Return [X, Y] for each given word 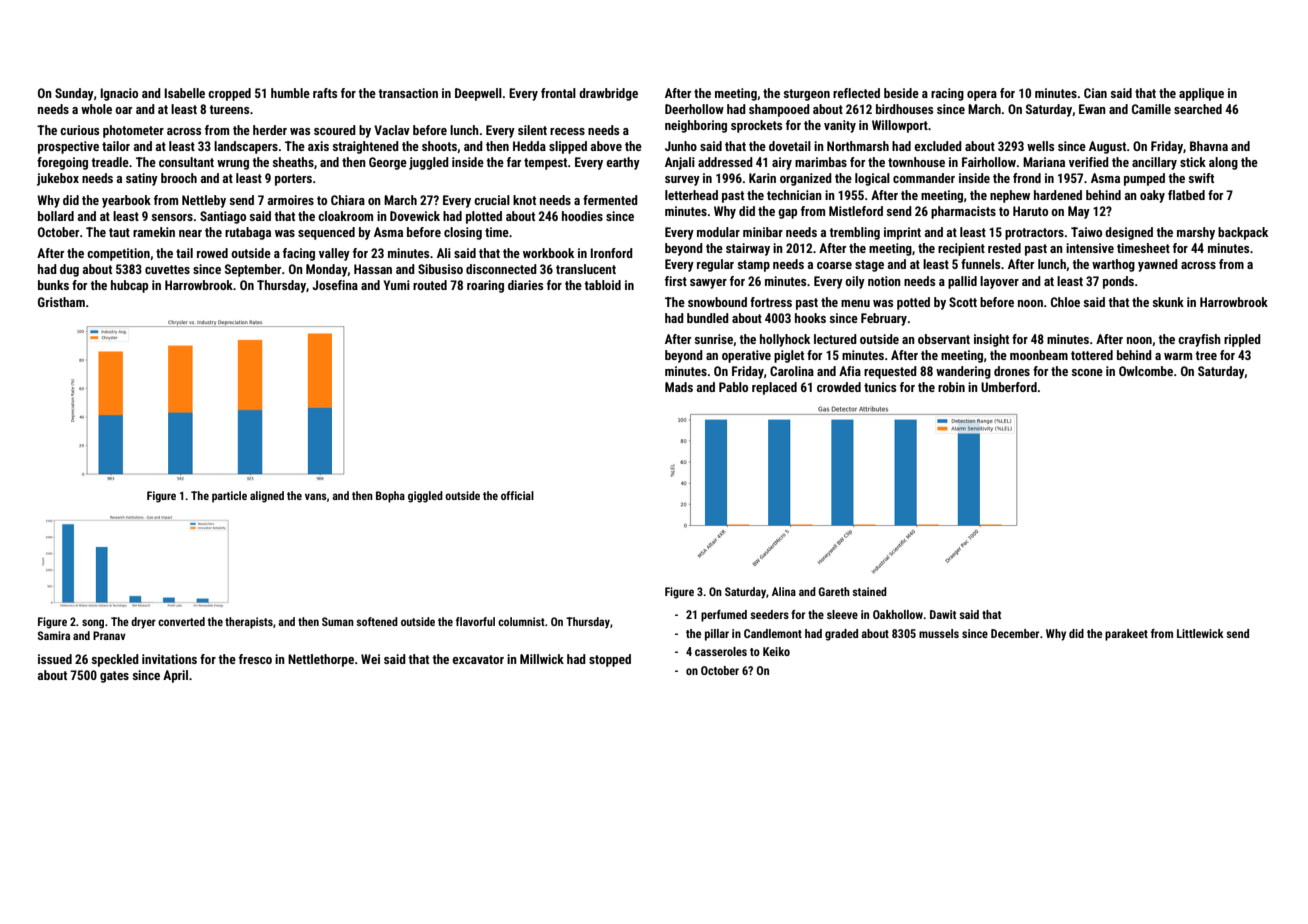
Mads [679, 387]
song [93, 624]
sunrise [714, 339]
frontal [558, 93]
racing [947, 94]
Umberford [1009, 387]
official [517, 495]
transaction [408, 93]
